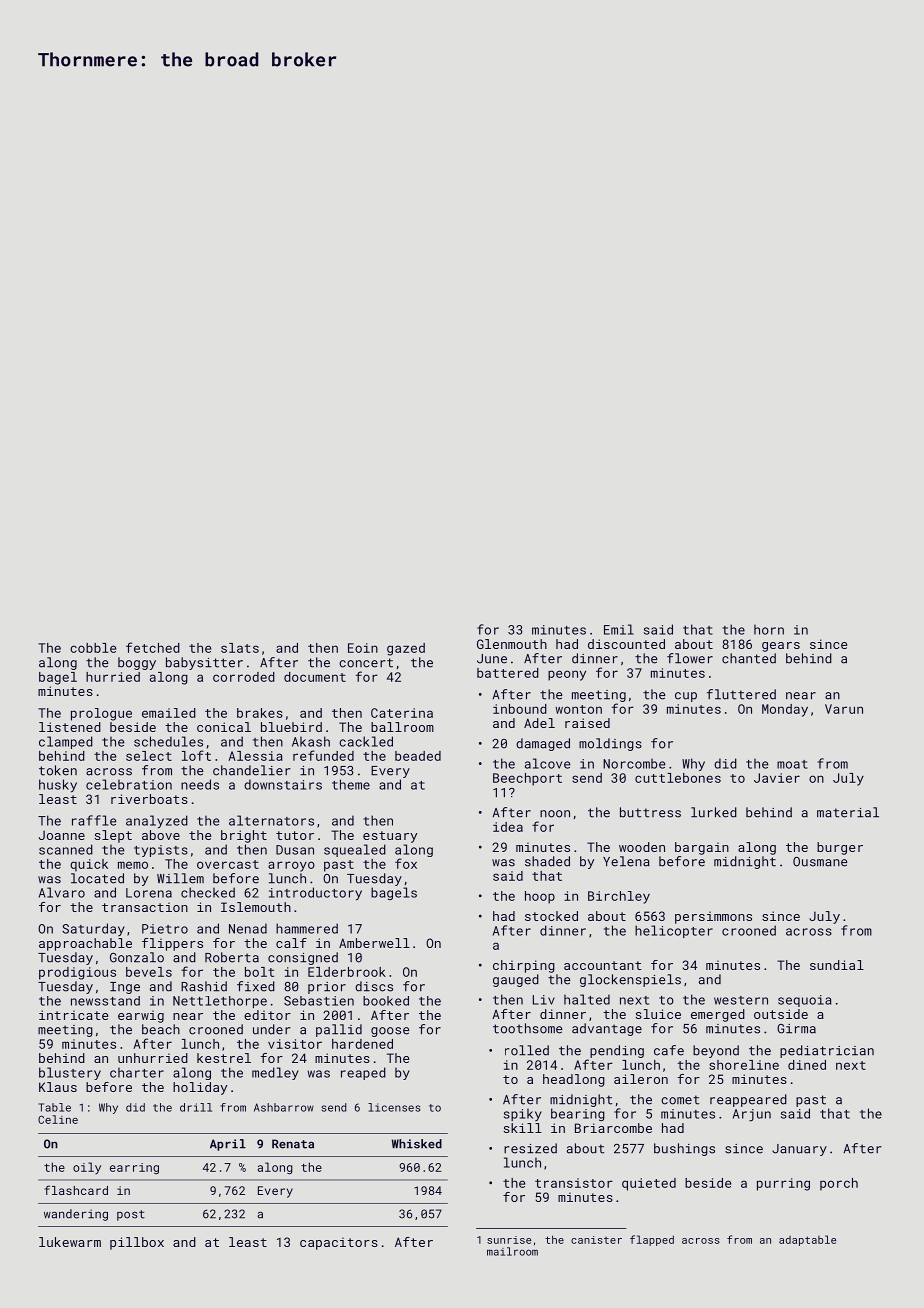 The image size is (924, 1308). What do you see at coordinates (406, 863) in the image?
I see `fox` at bounding box center [406, 863].
